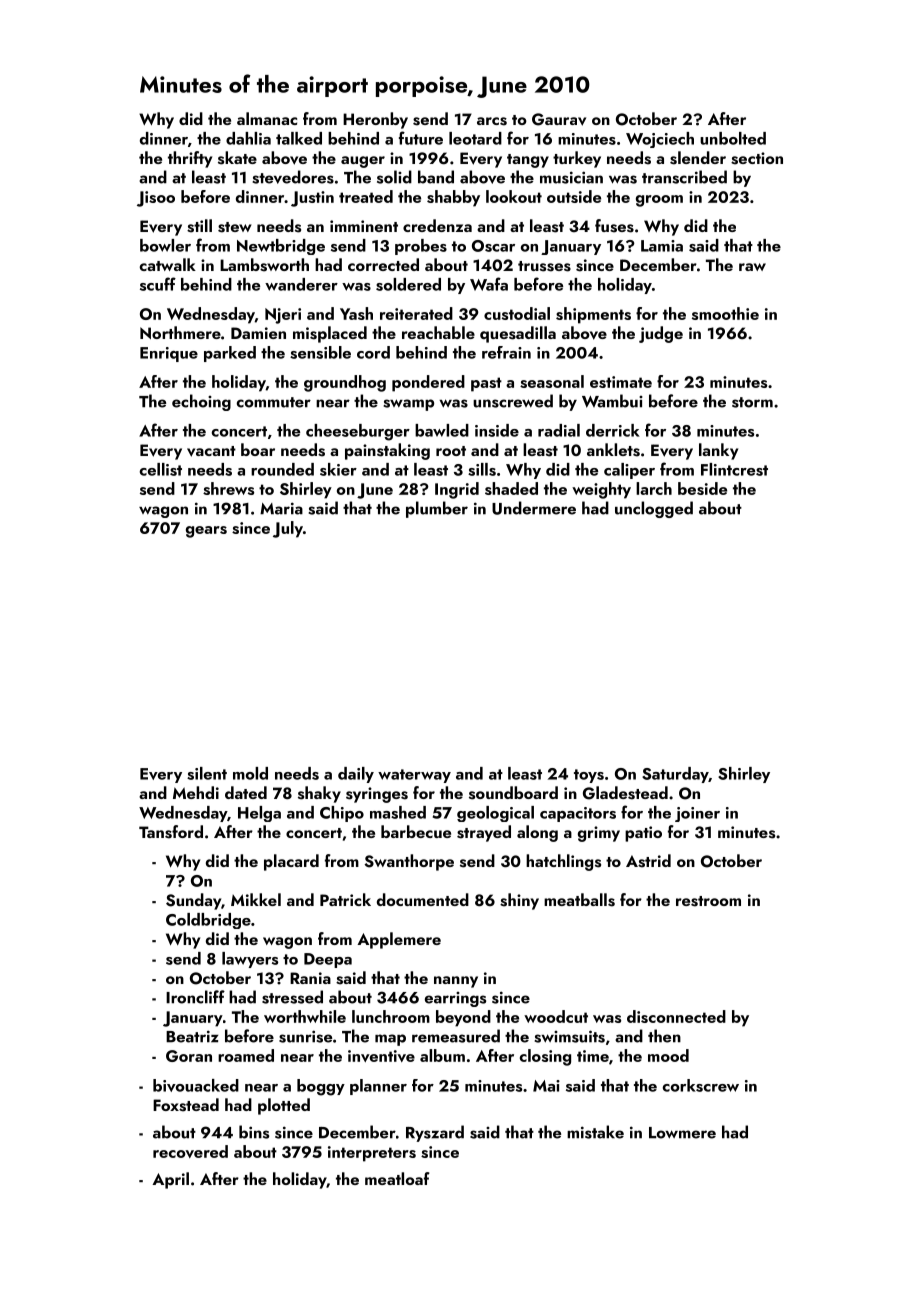 This image has height=1314, width=924. What do you see at coordinates (299, 138) in the image?
I see `talked` at bounding box center [299, 138].
